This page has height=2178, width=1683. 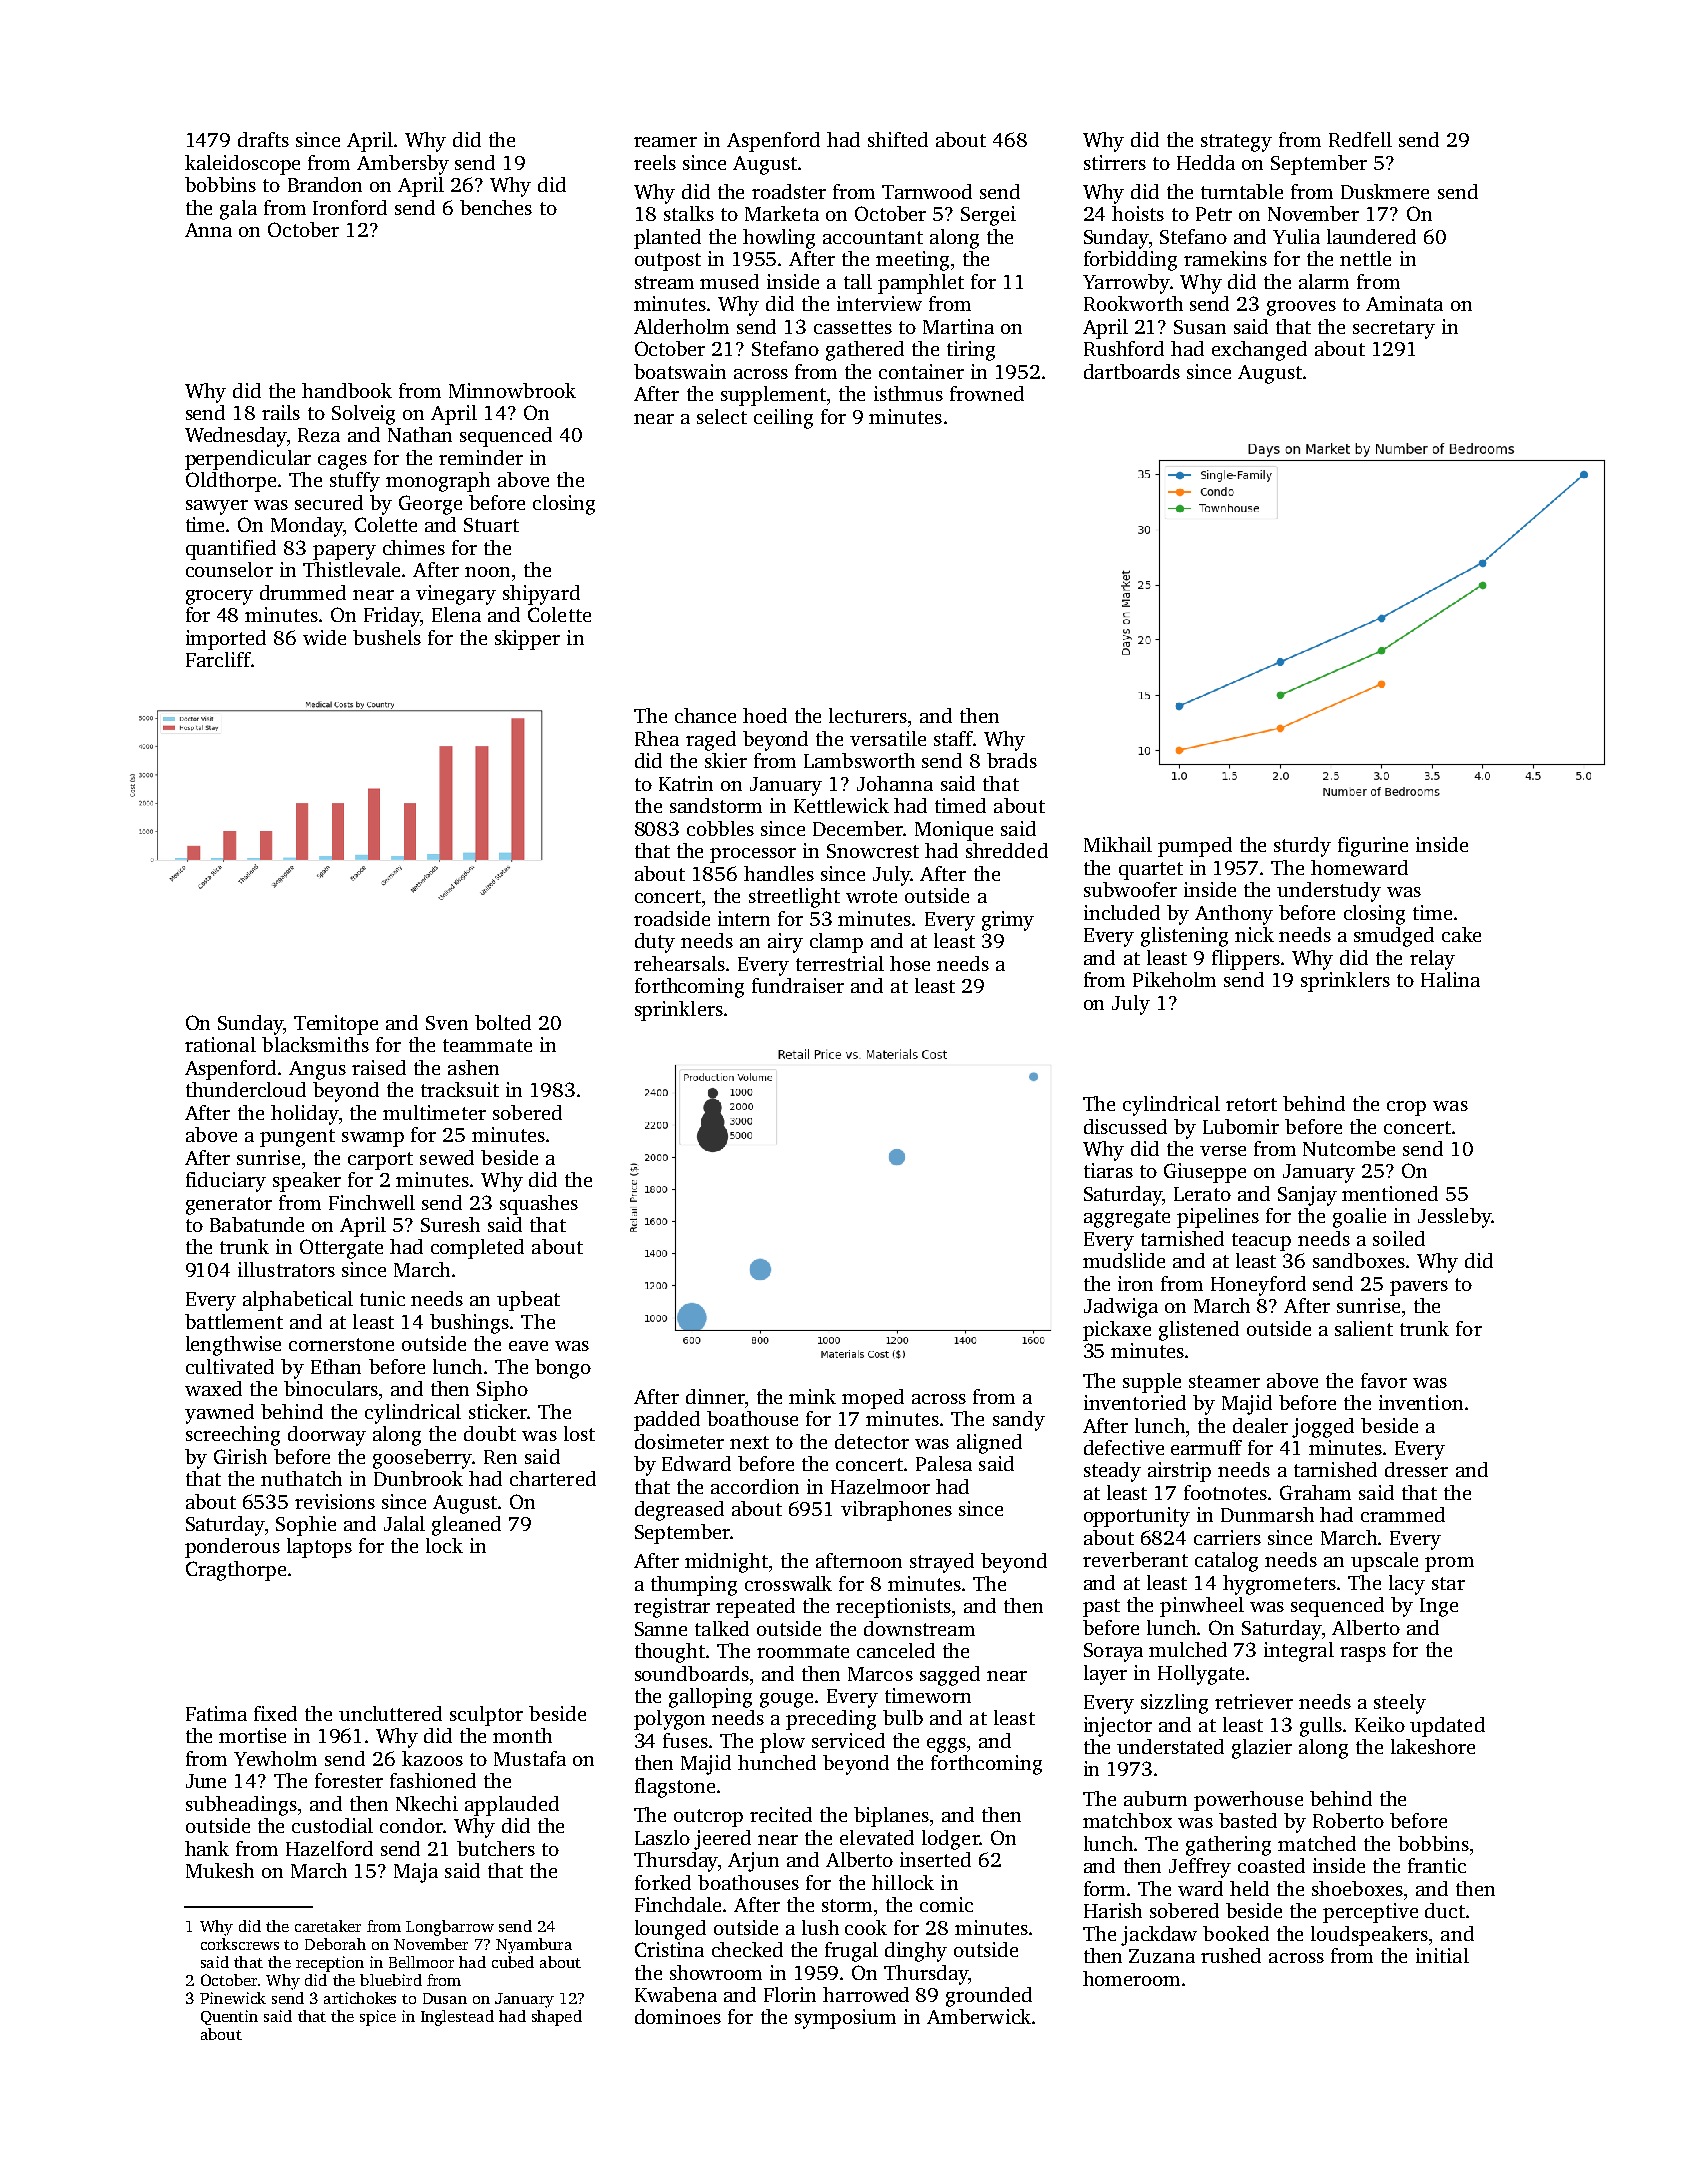 What do you see at coordinates (450, 1928) in the page?
I see `Longbarrow` at bounding box center [450, 1928].
